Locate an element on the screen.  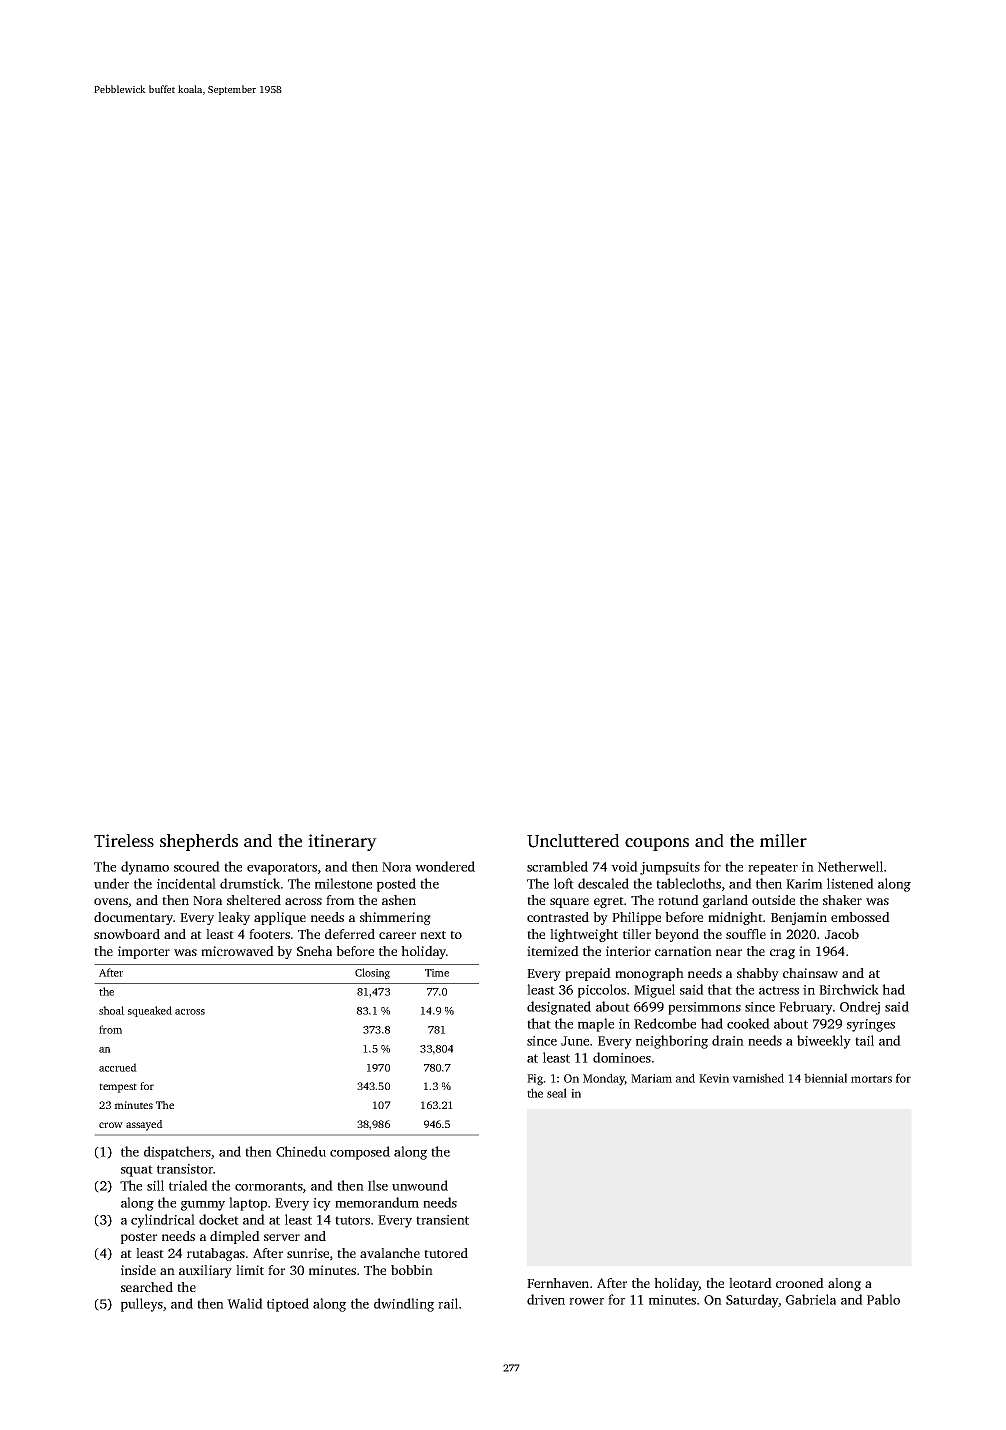
seal is located at coordinates (557, 1093).
